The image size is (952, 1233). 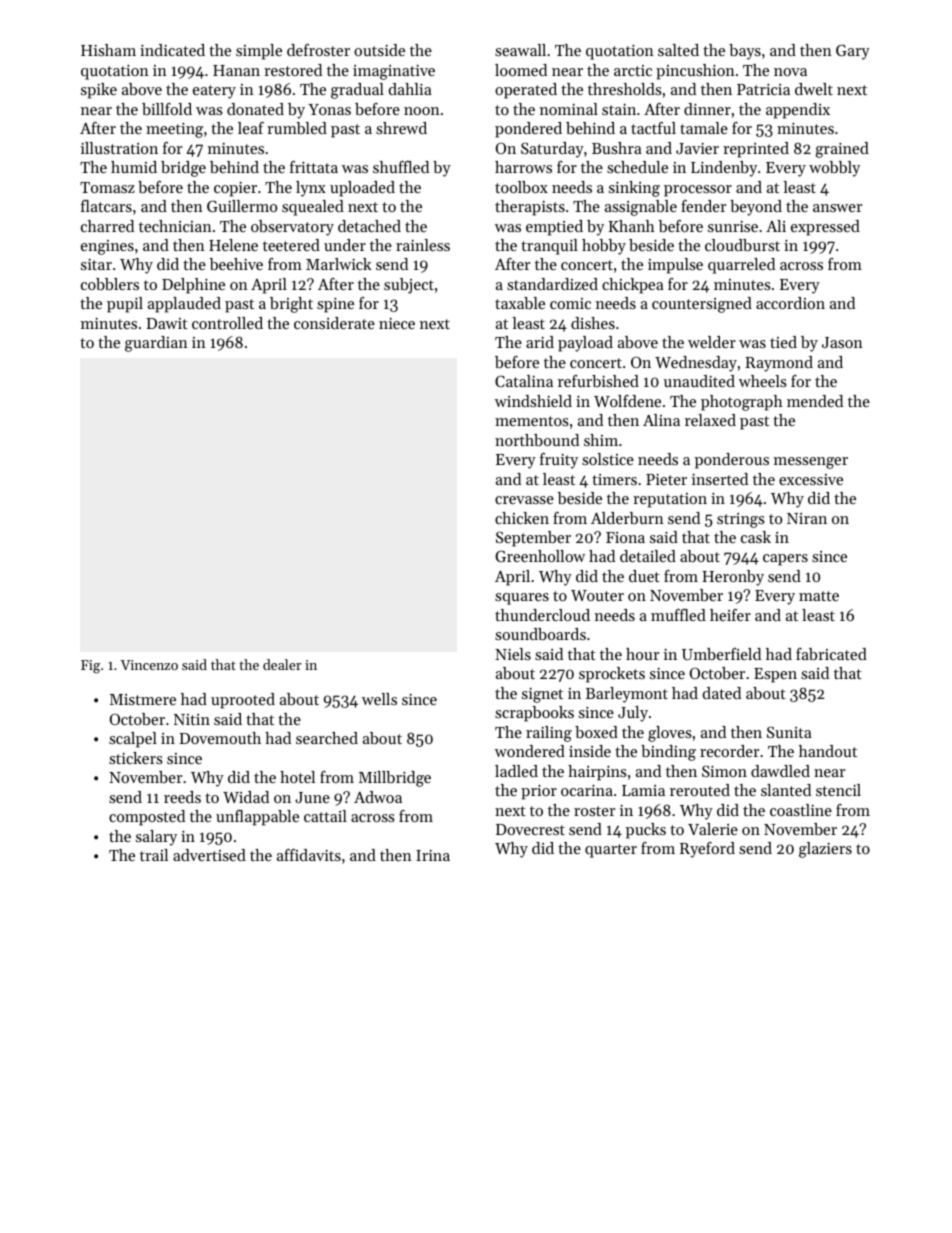 I want to click on dealer, so click(x=282, y=664).
